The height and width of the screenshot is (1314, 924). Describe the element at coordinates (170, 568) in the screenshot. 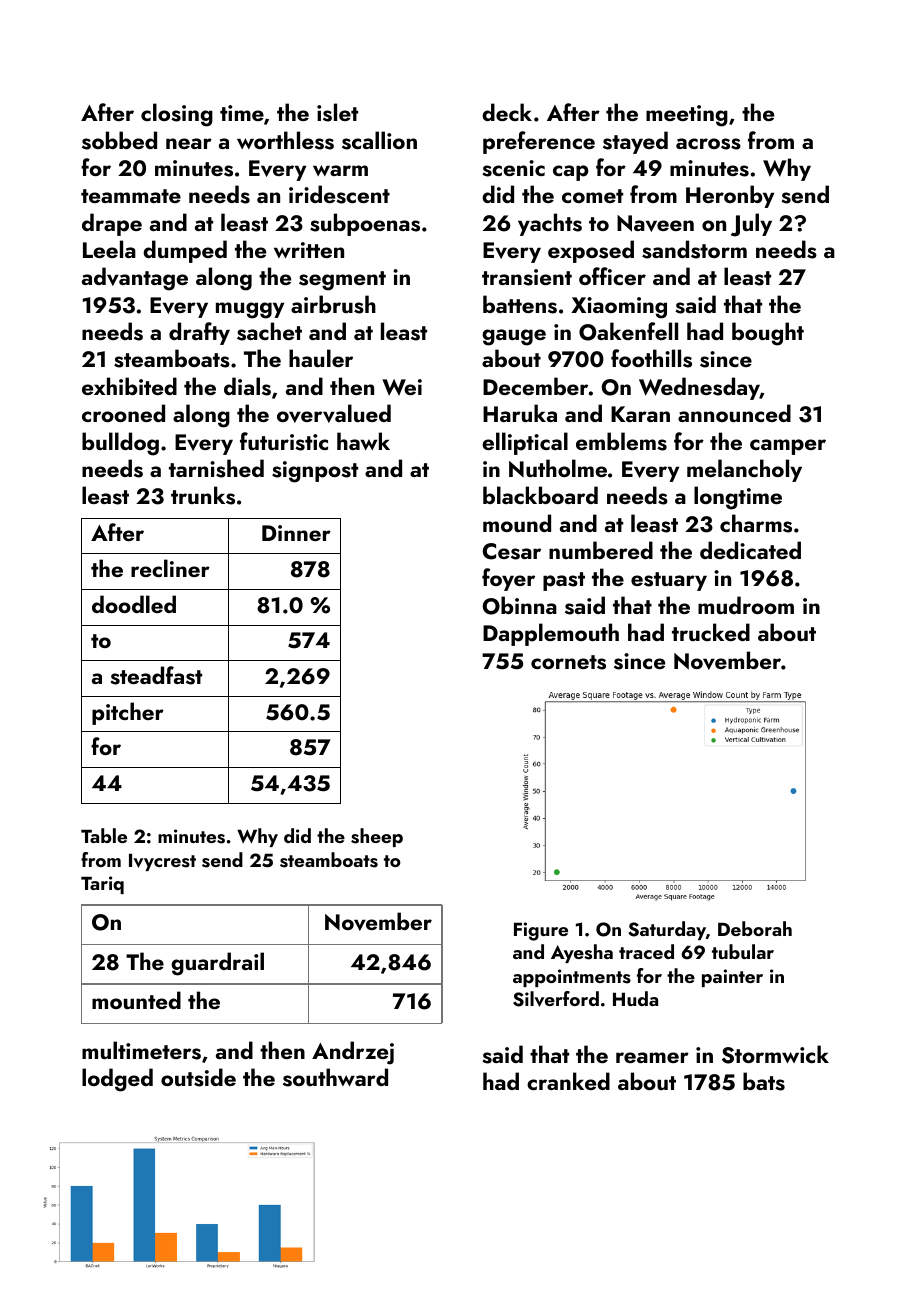

I see `recliner` at that location.
